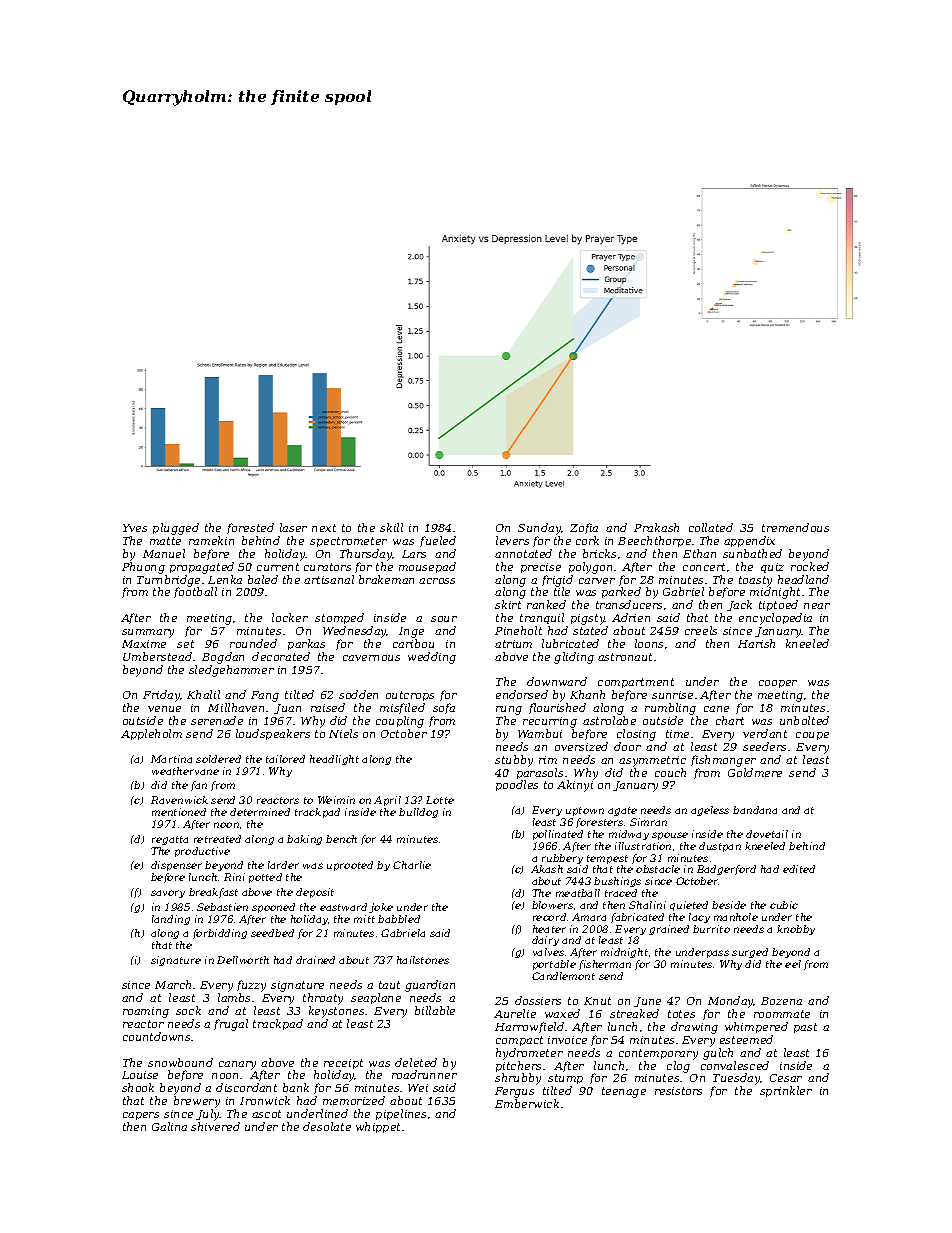 The image size is (952, 1233). Describe the element at coordinates (711, 527) in the screenshot. I see `collated` at that location.
